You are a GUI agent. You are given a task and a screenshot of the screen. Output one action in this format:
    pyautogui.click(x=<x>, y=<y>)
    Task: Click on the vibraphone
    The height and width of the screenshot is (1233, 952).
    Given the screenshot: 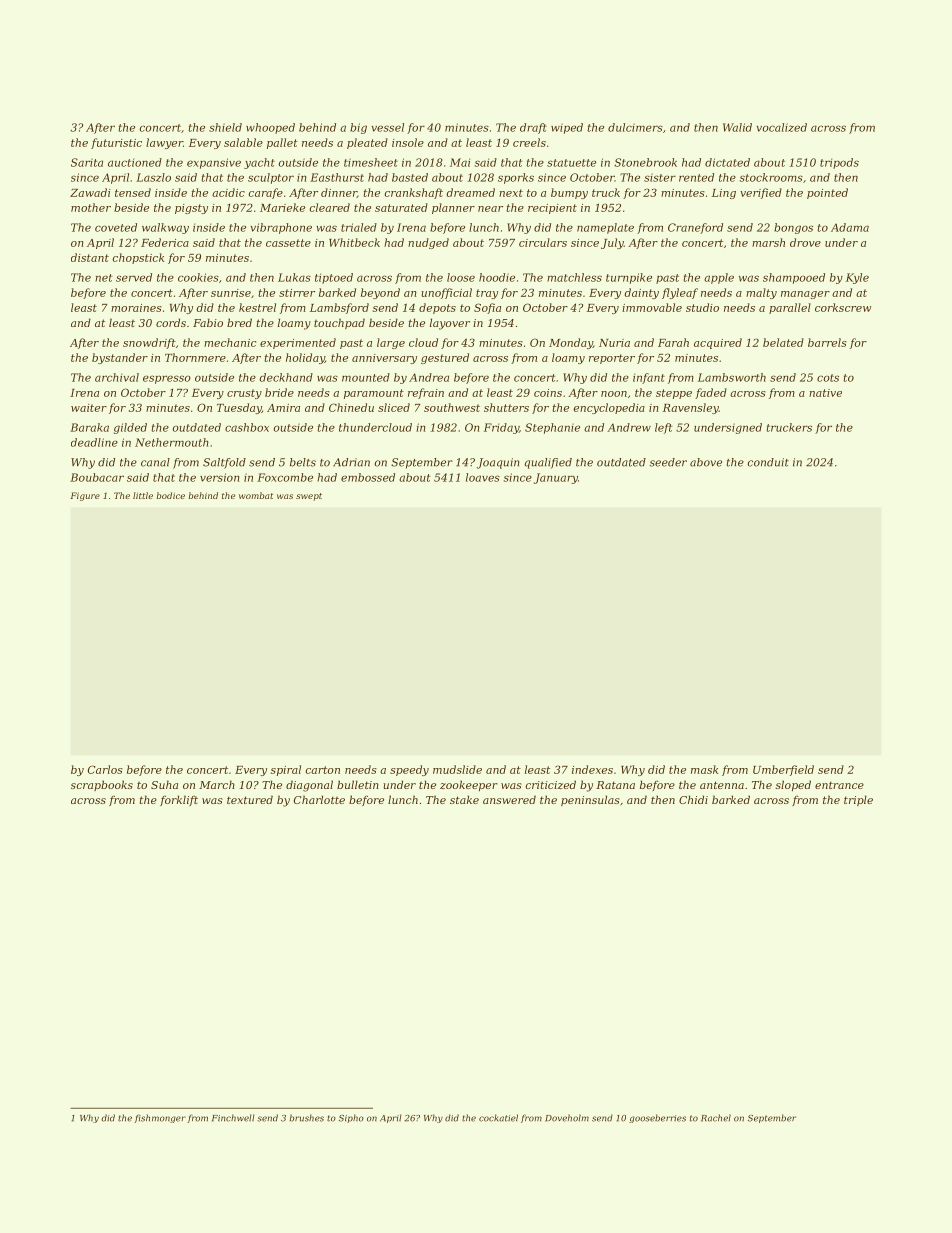 What is the action you would take?
    pyautogui.click(x=281, y=228)
